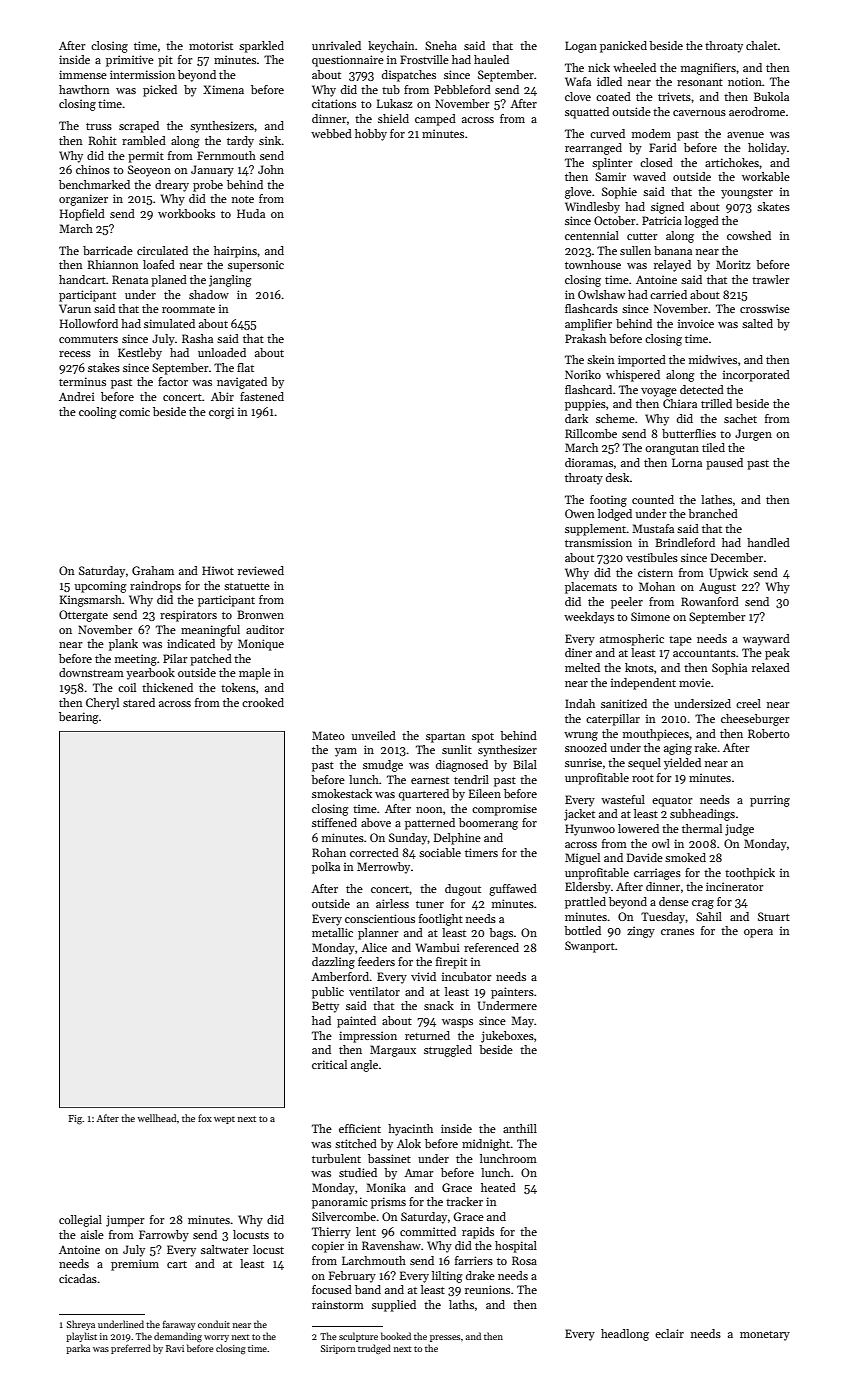 This document has width=849, height=1400. I want to click on yam, so click(346, 752).
